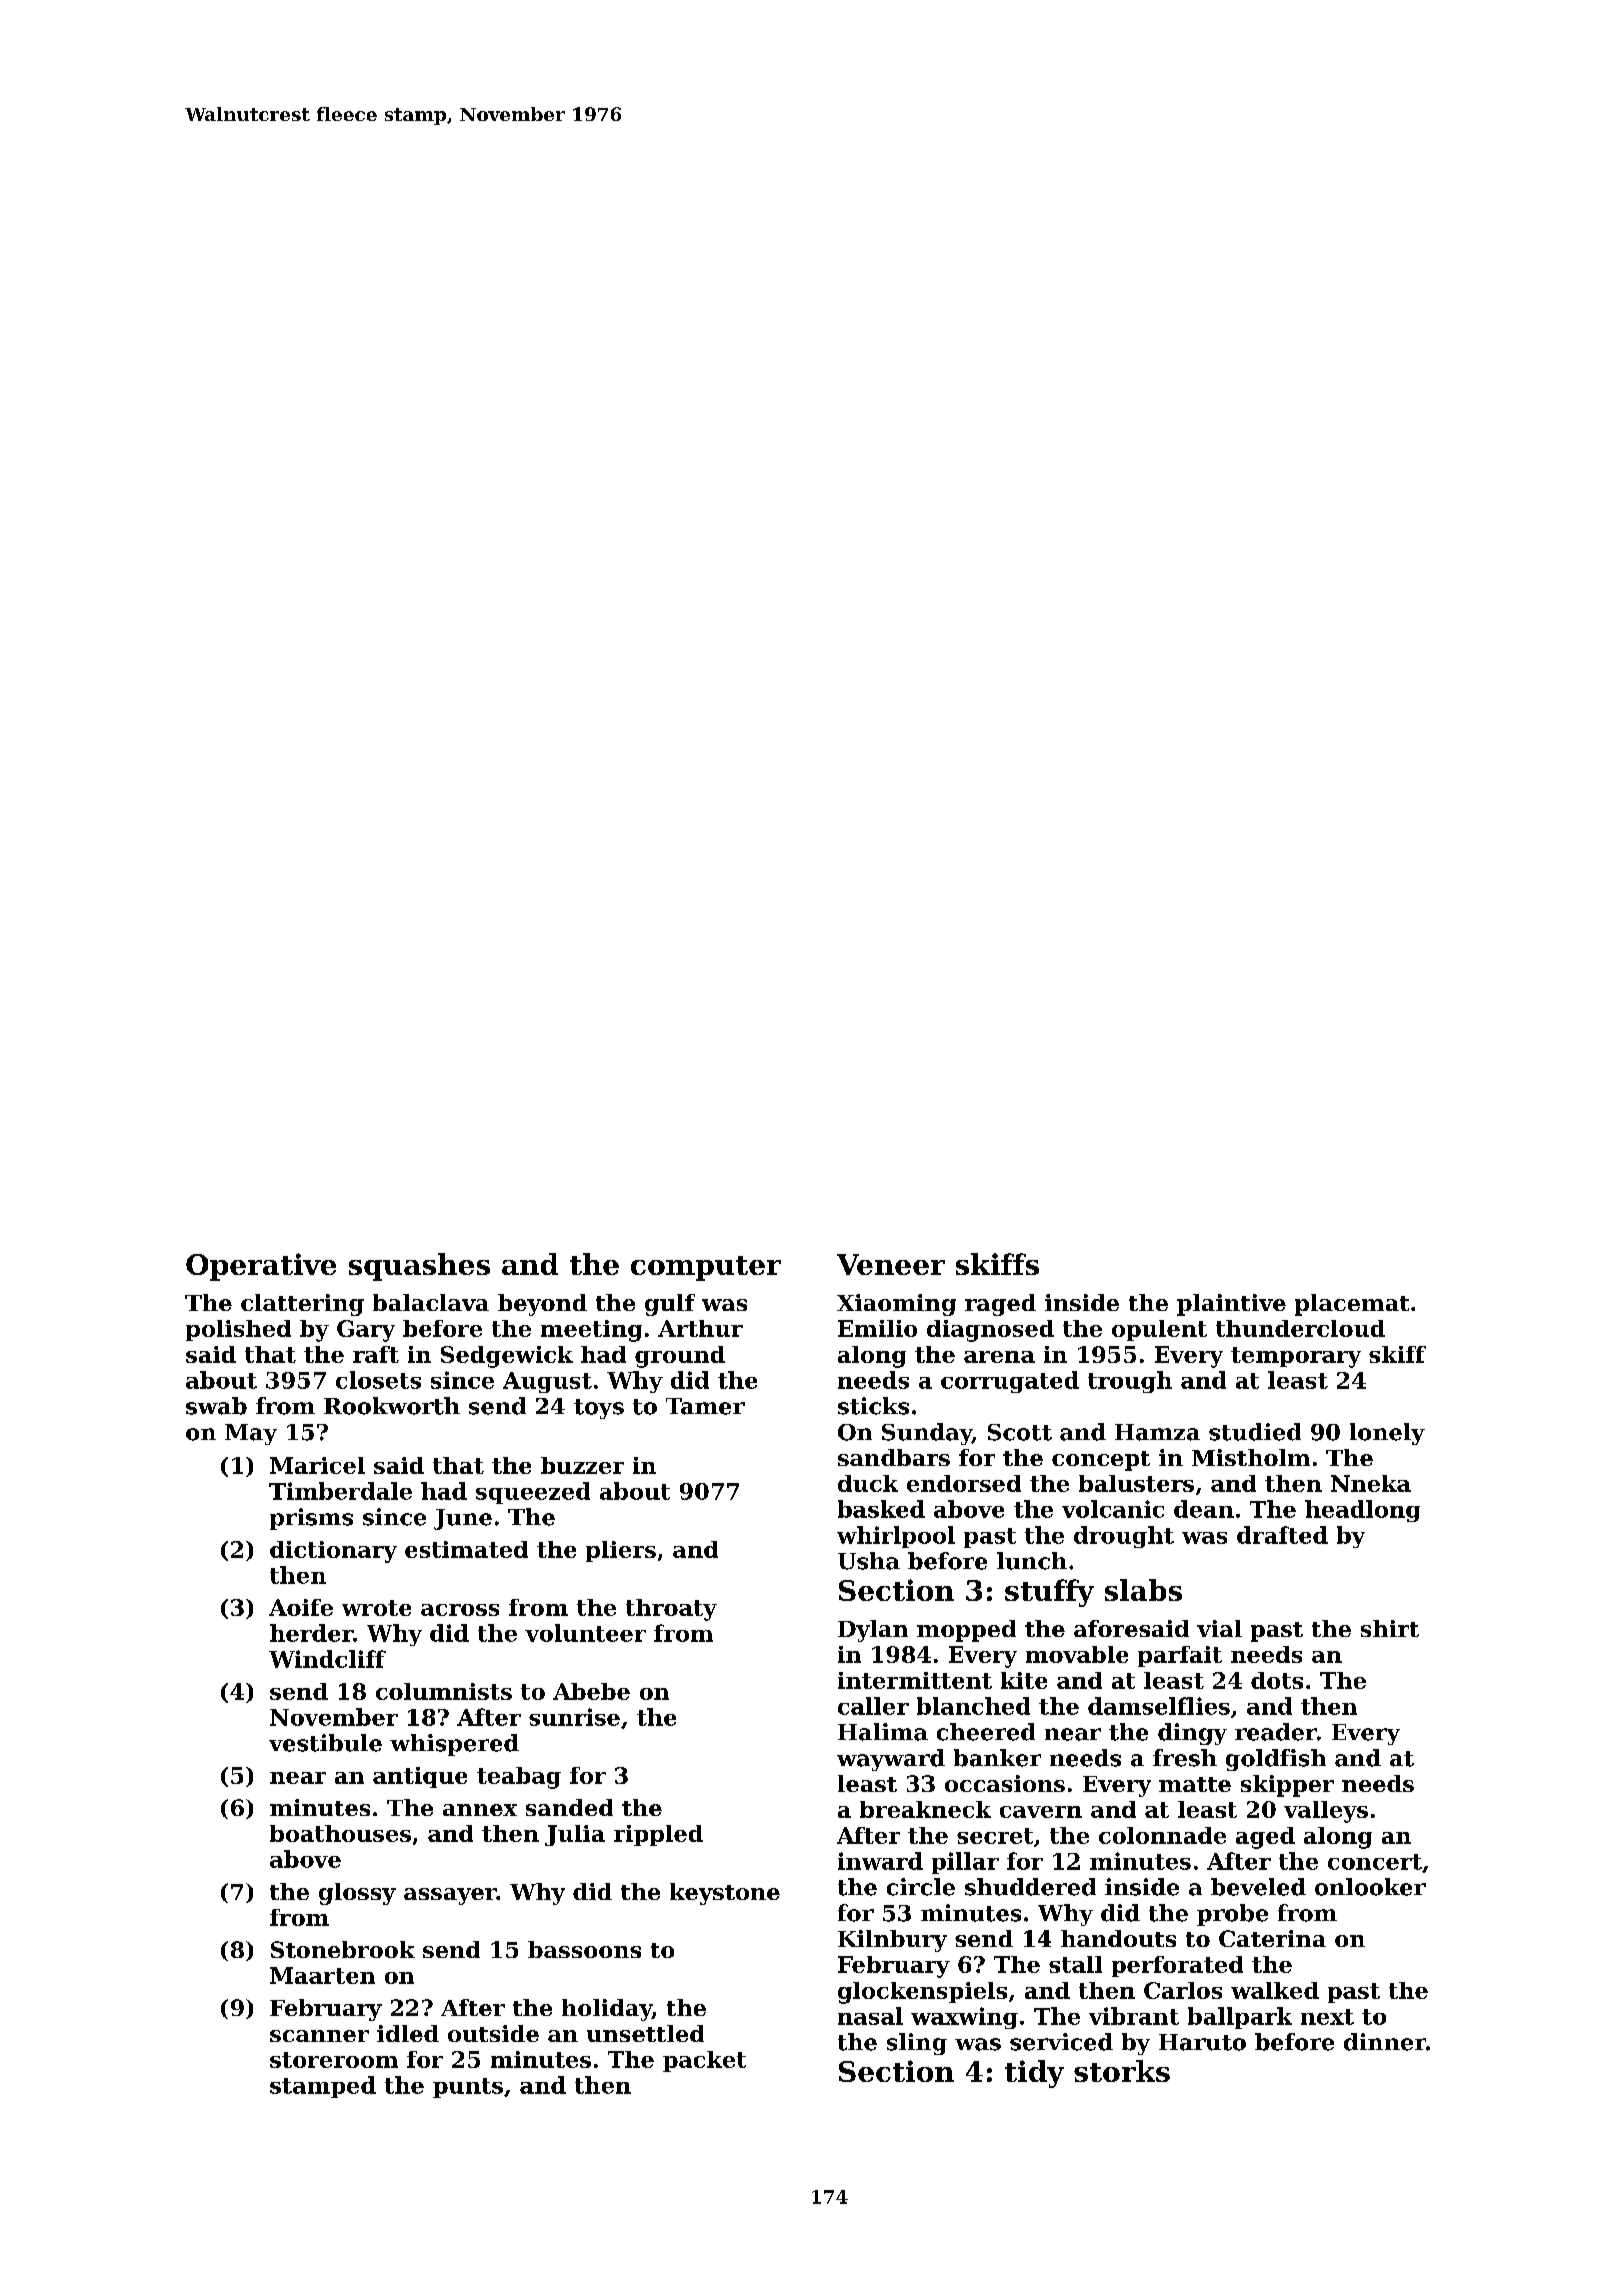  Describe the element at coordinates (1287, 1786) in the image. I see `skipper` at that location.
